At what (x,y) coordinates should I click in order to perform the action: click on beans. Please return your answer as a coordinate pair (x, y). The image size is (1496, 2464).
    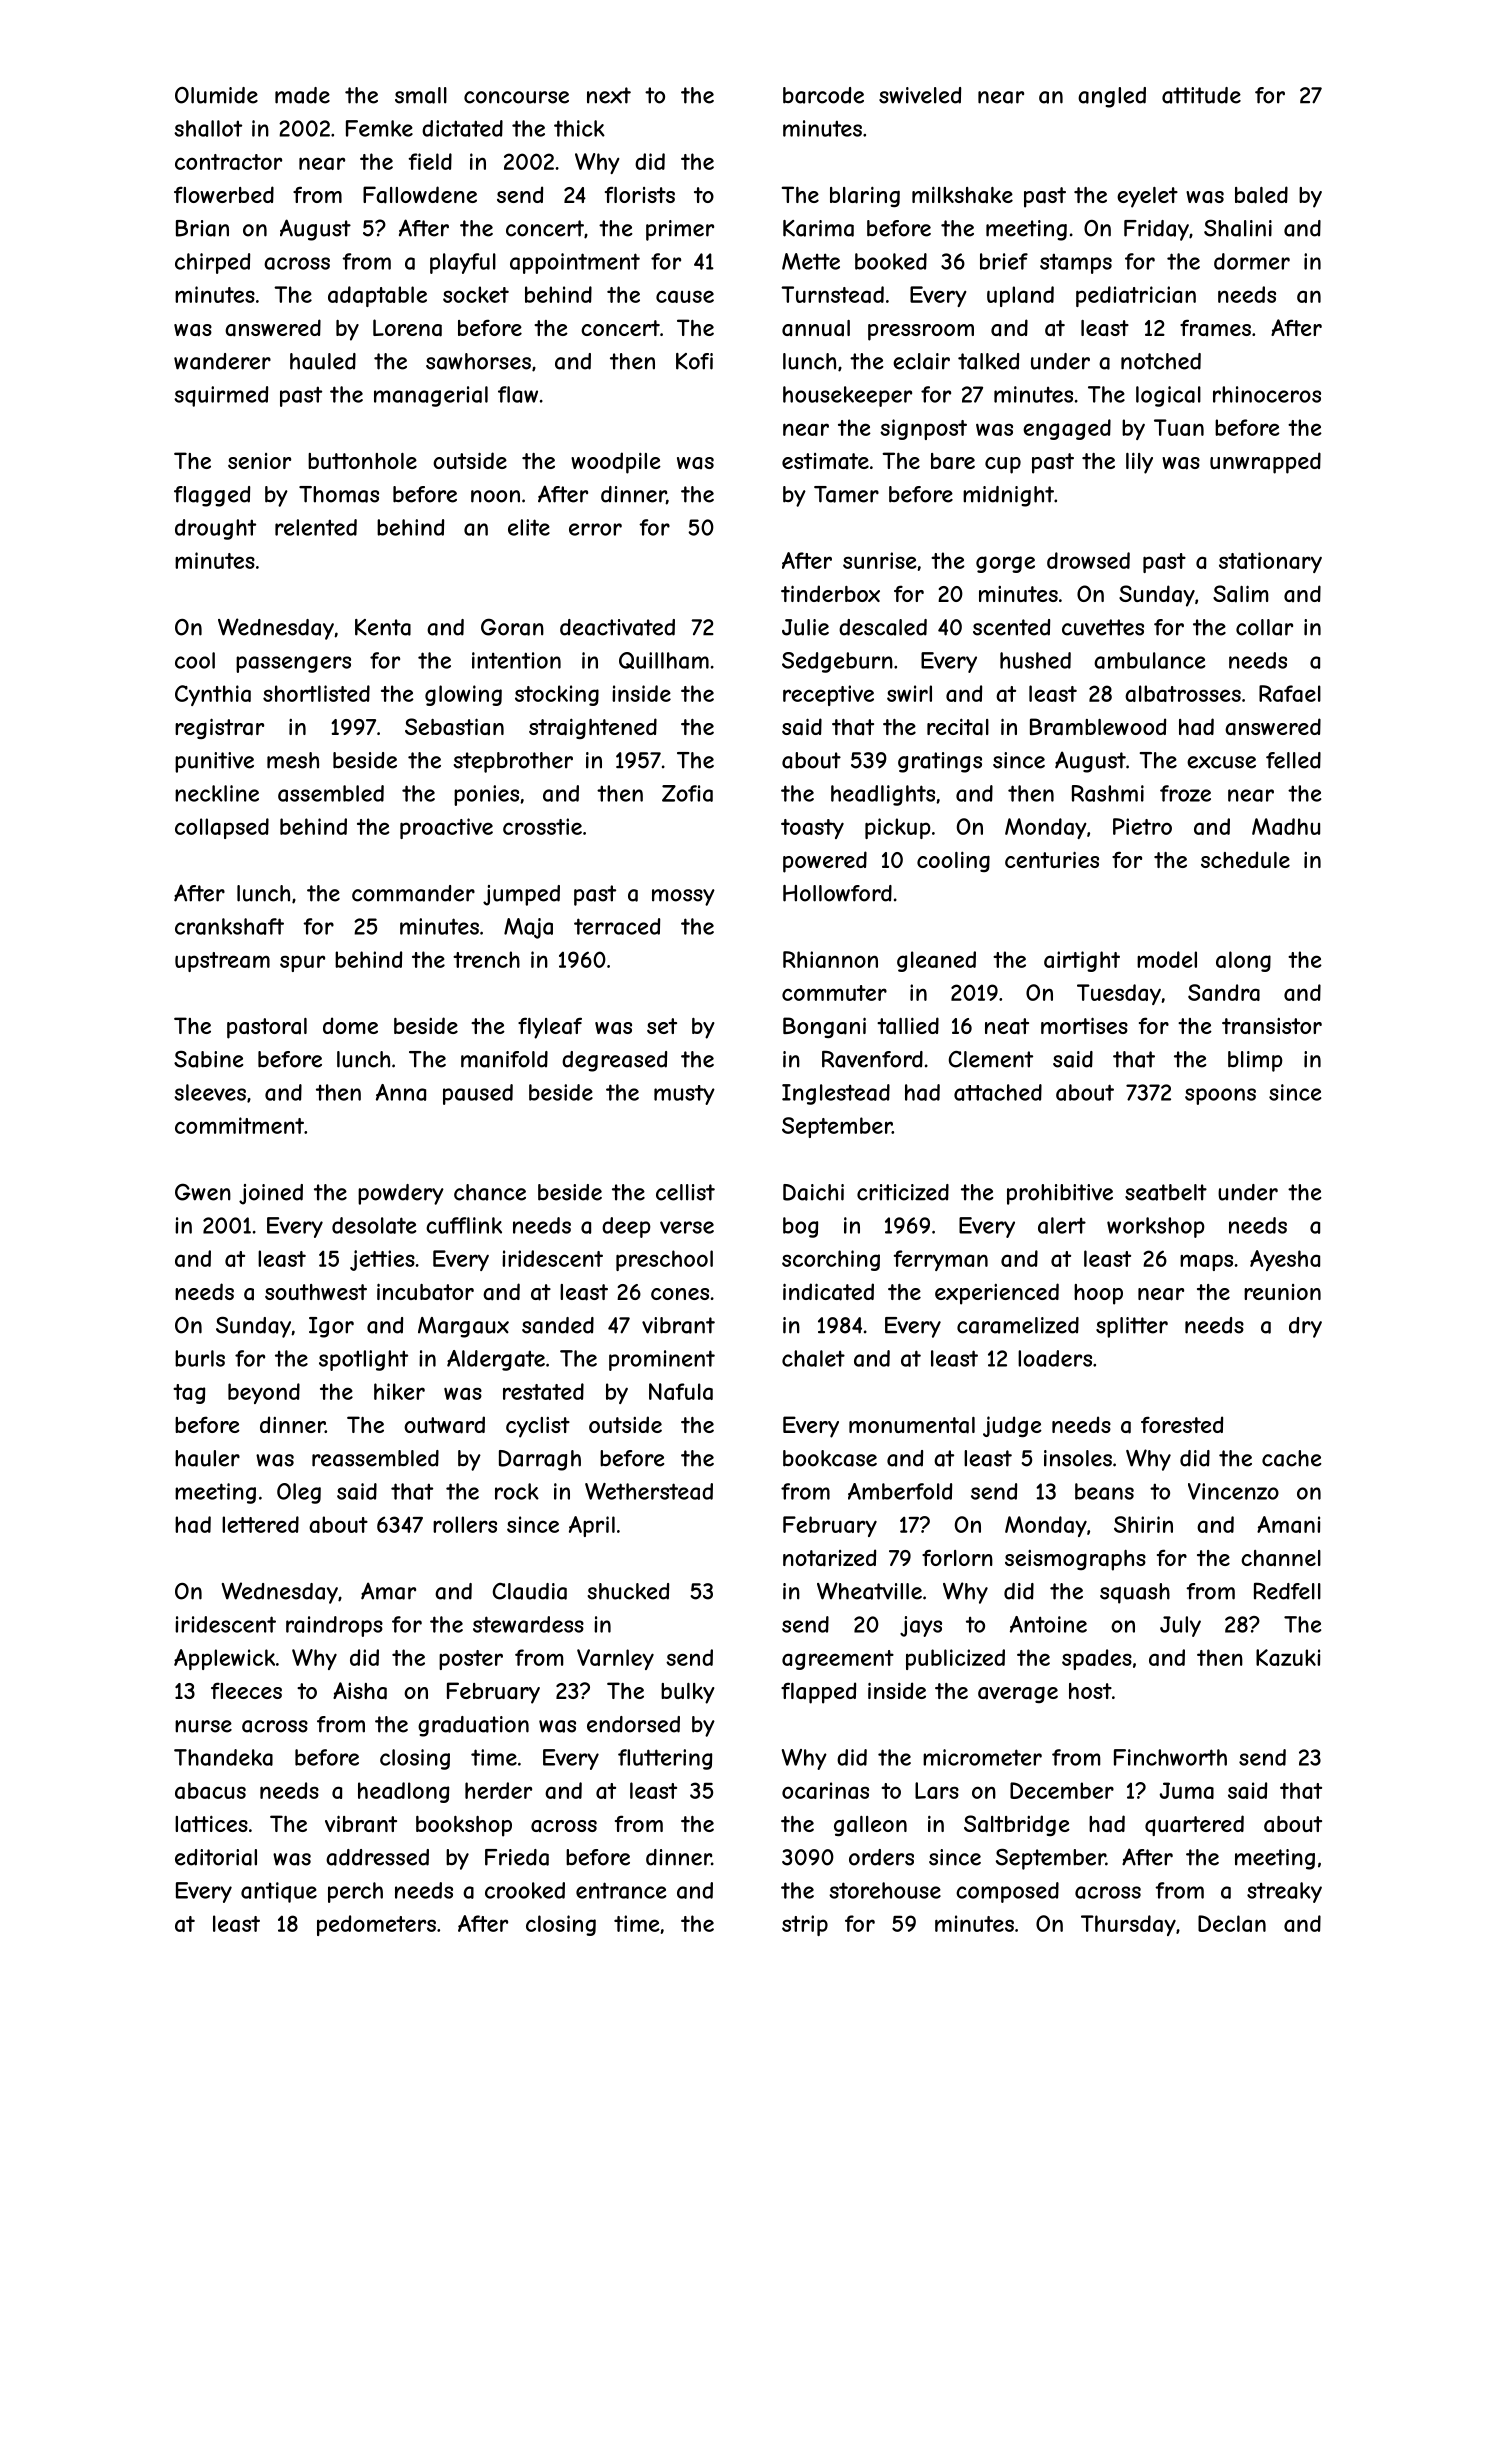
    Looking at the image, I should click on (1104, 1491).
